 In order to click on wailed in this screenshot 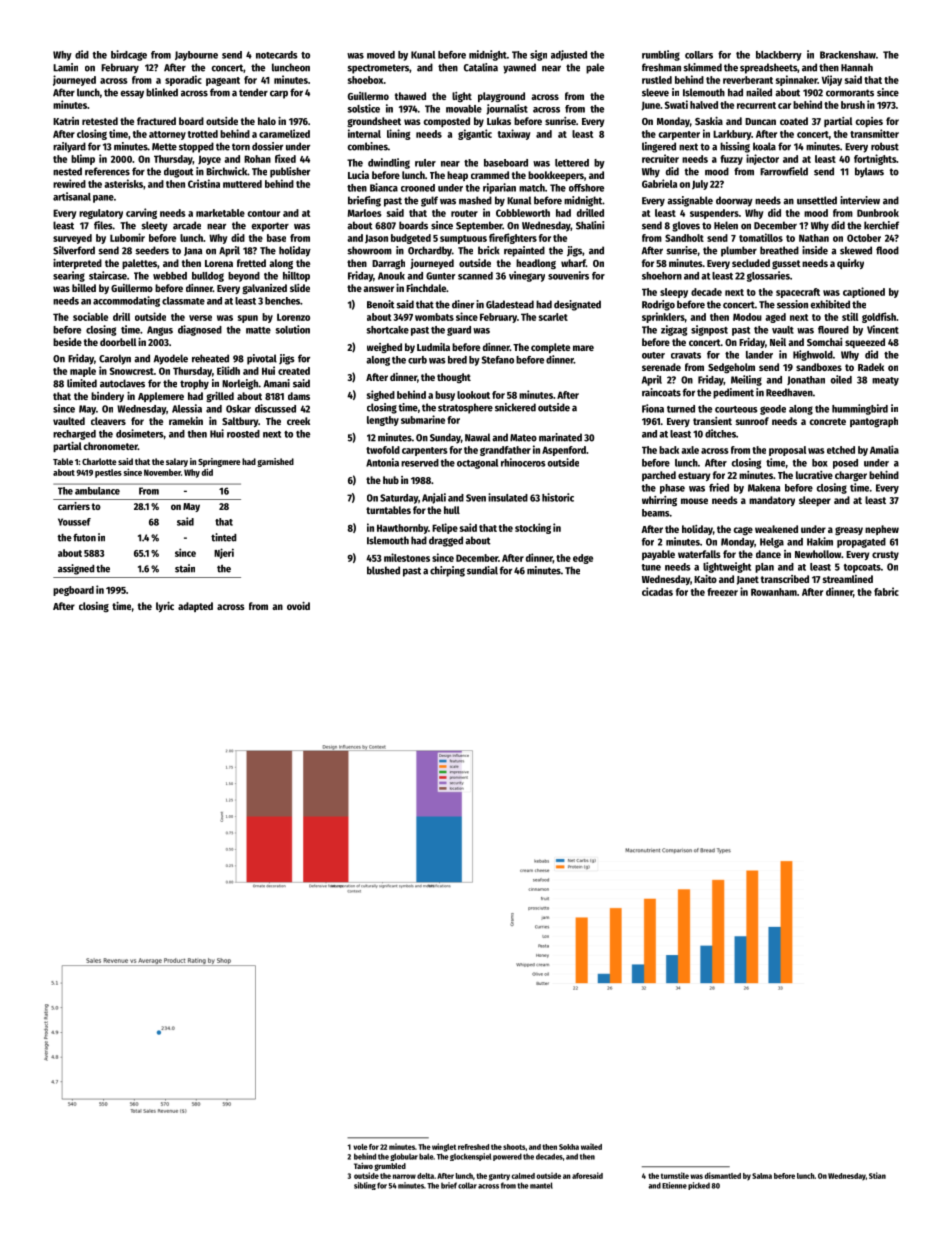, I will do `click(591, 1146)`.
